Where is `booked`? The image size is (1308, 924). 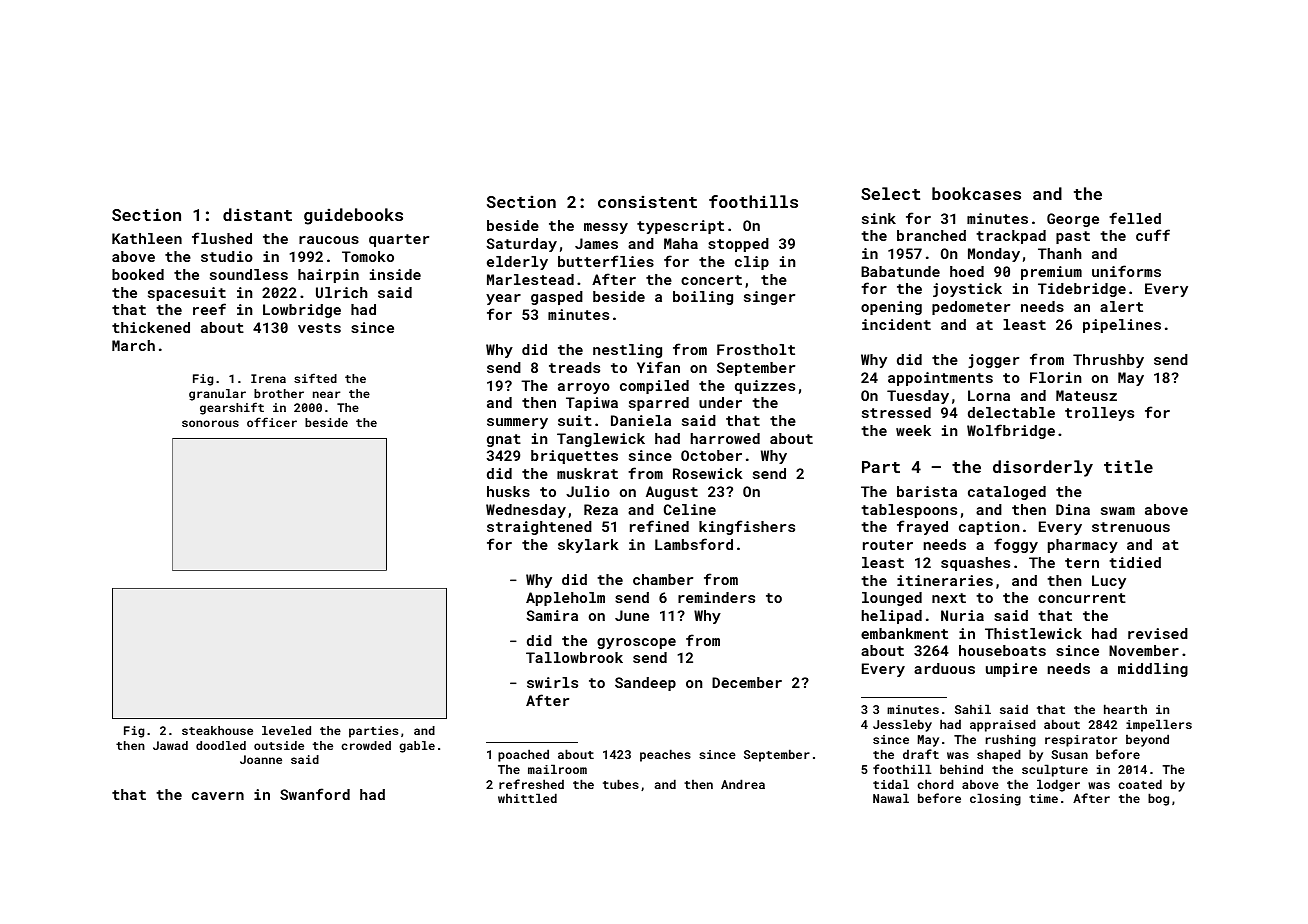 booked is located at coordinates (138, 274).
